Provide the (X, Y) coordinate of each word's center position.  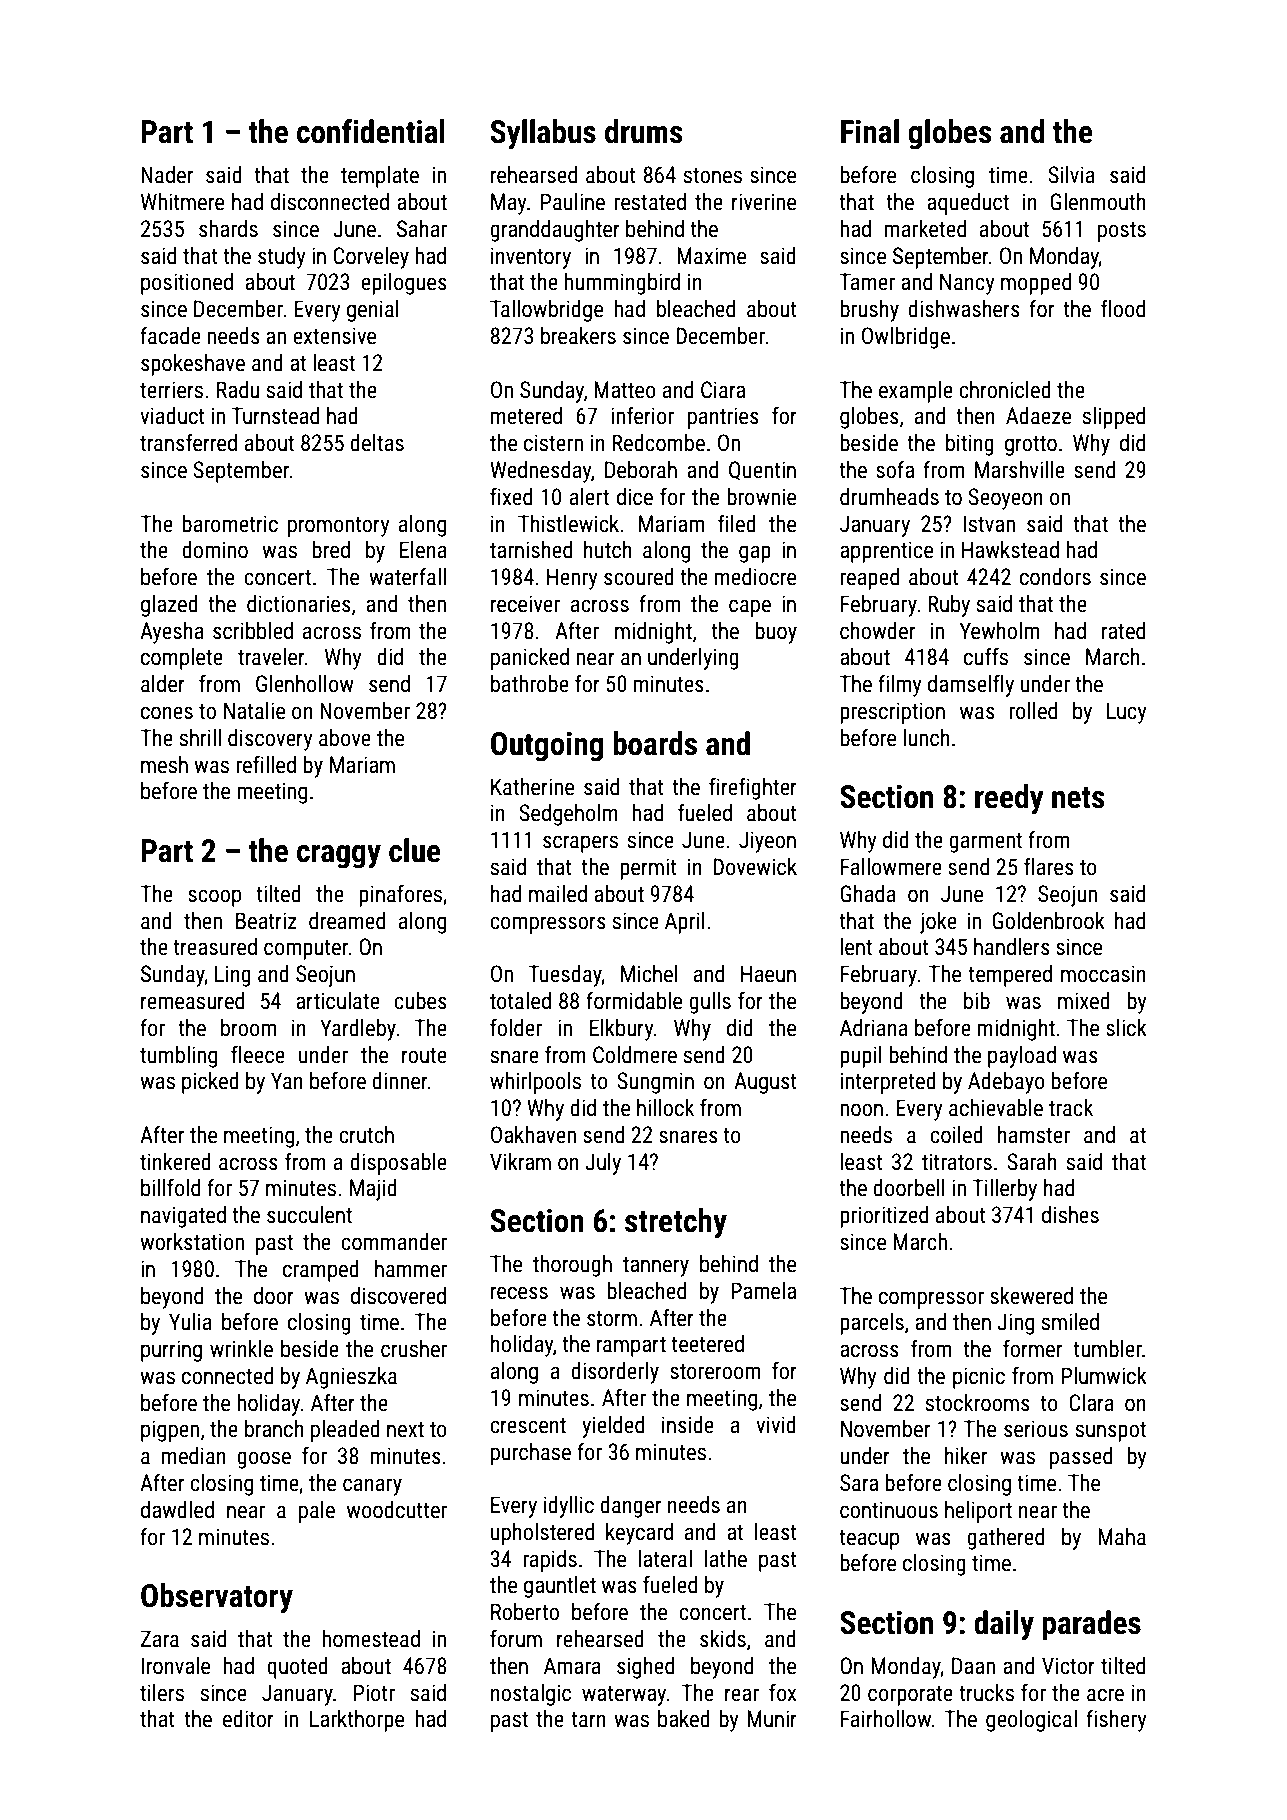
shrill (200, 738)
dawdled (177, 1510)
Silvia (1071, 175)
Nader (167, 175)
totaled (520, 1001)
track (1071, 1108)
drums (644, 131)
